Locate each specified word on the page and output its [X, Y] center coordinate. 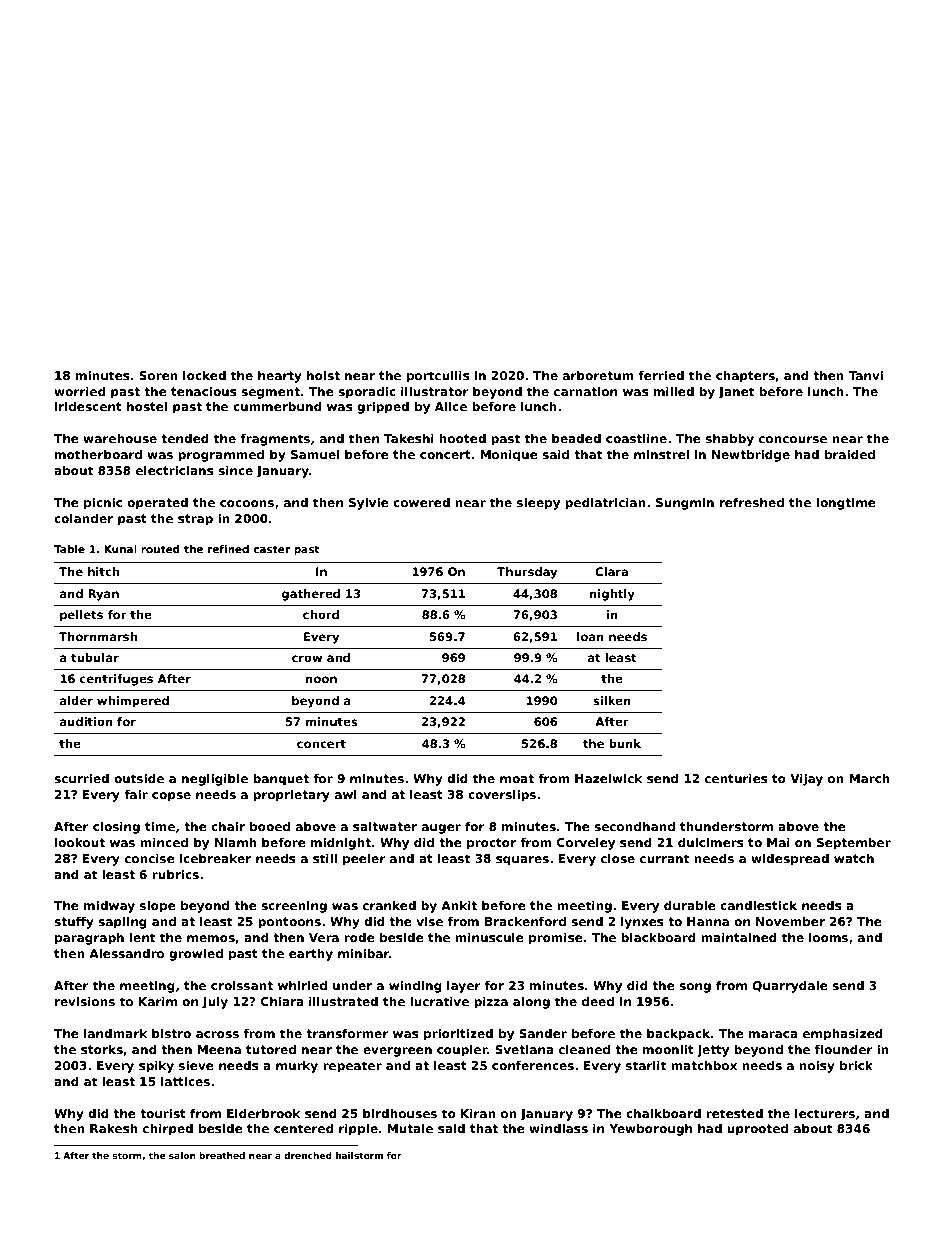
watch [854, 858]
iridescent [88, 406]
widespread [790, 859]
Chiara [282, 1001]
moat [517, 778]
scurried [81, 778]
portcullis [438, 376]
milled [674, 391]
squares [522, 861]
